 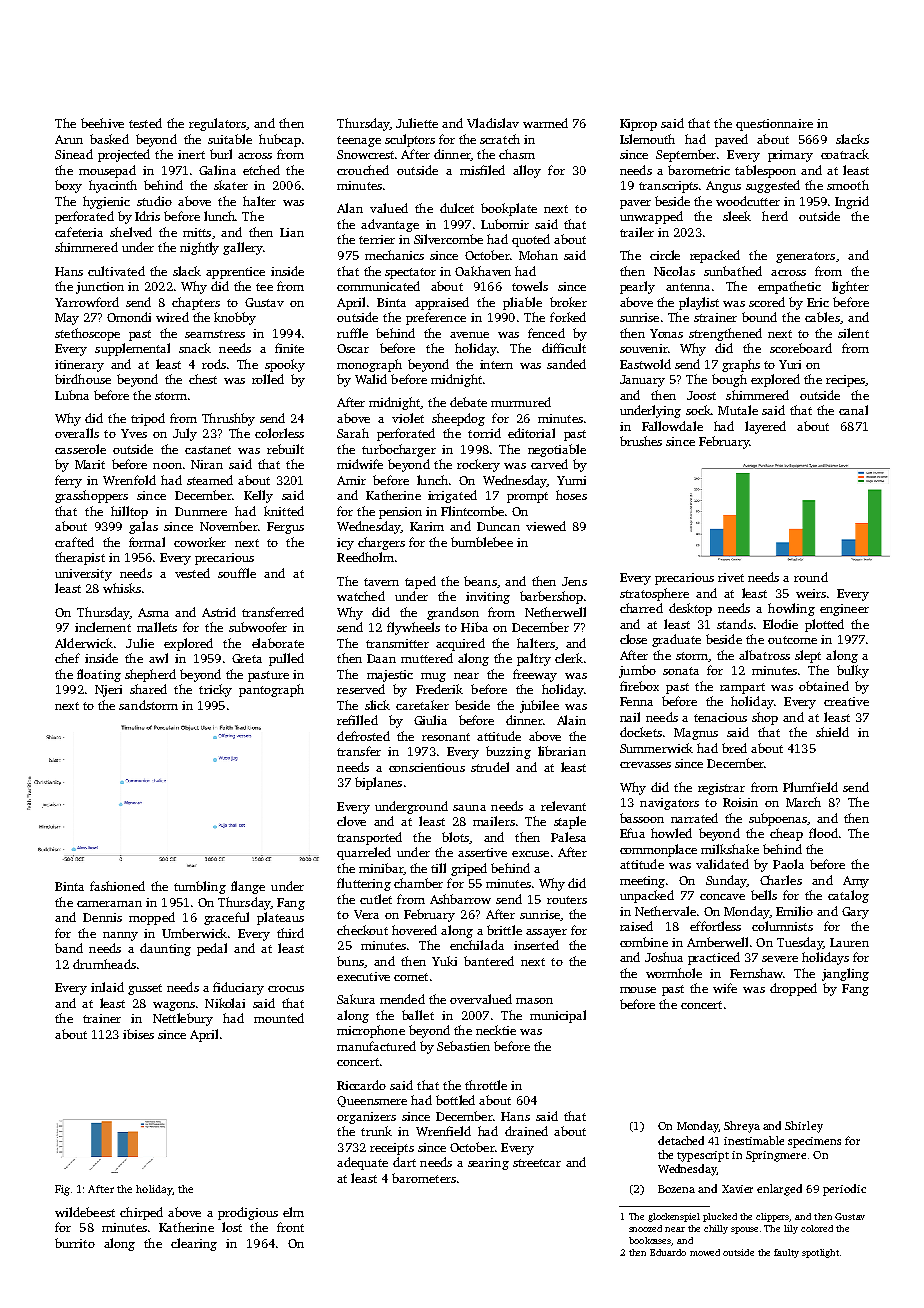 I want to click on wildebeest, so click(x=85, y=1212).
